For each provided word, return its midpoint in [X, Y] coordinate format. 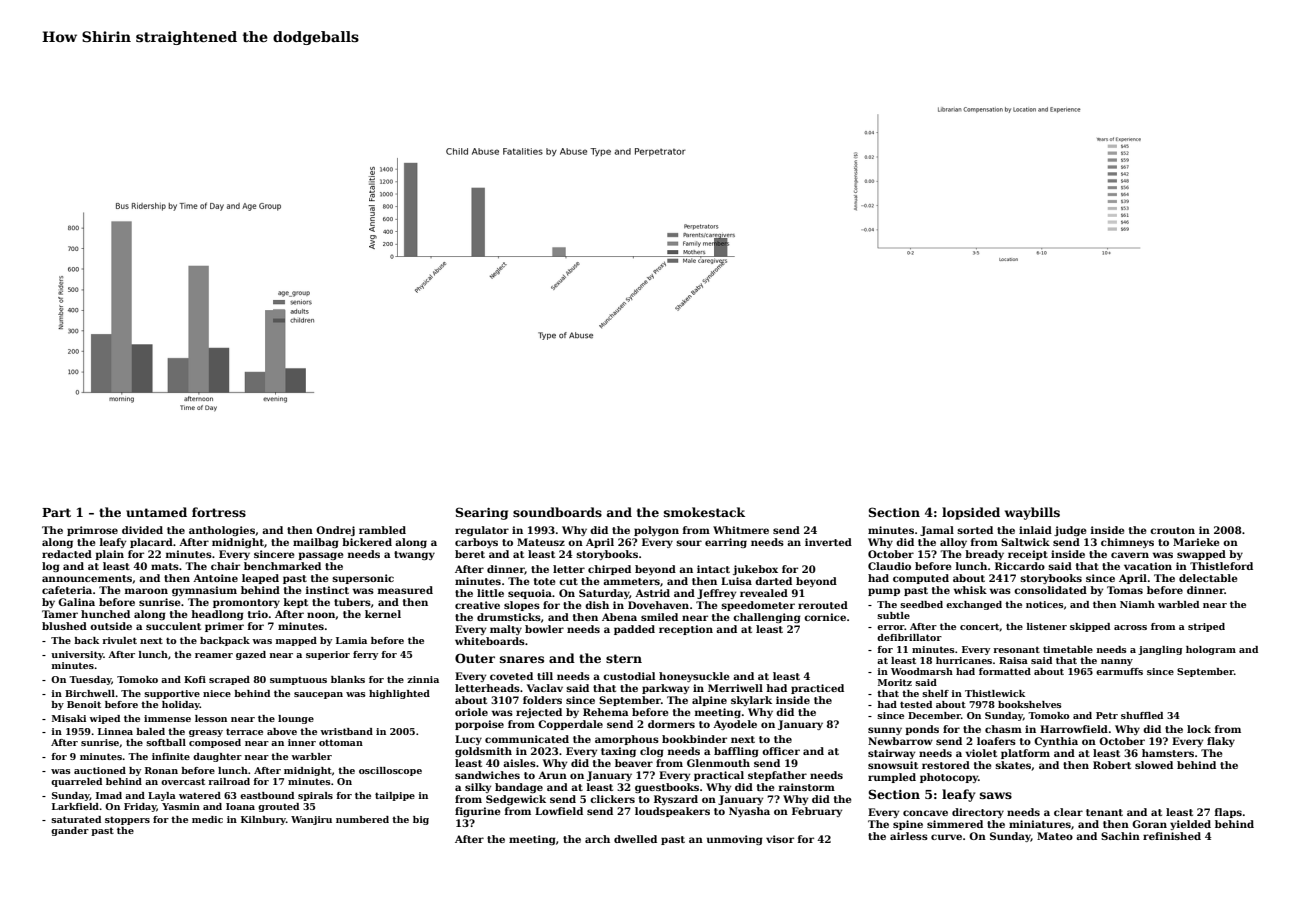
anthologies [222, 531]
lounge [296, 719]
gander [70, 831]
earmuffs [1119, 671]
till [545, 676]
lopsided [971, 513]
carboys [476, 543]
